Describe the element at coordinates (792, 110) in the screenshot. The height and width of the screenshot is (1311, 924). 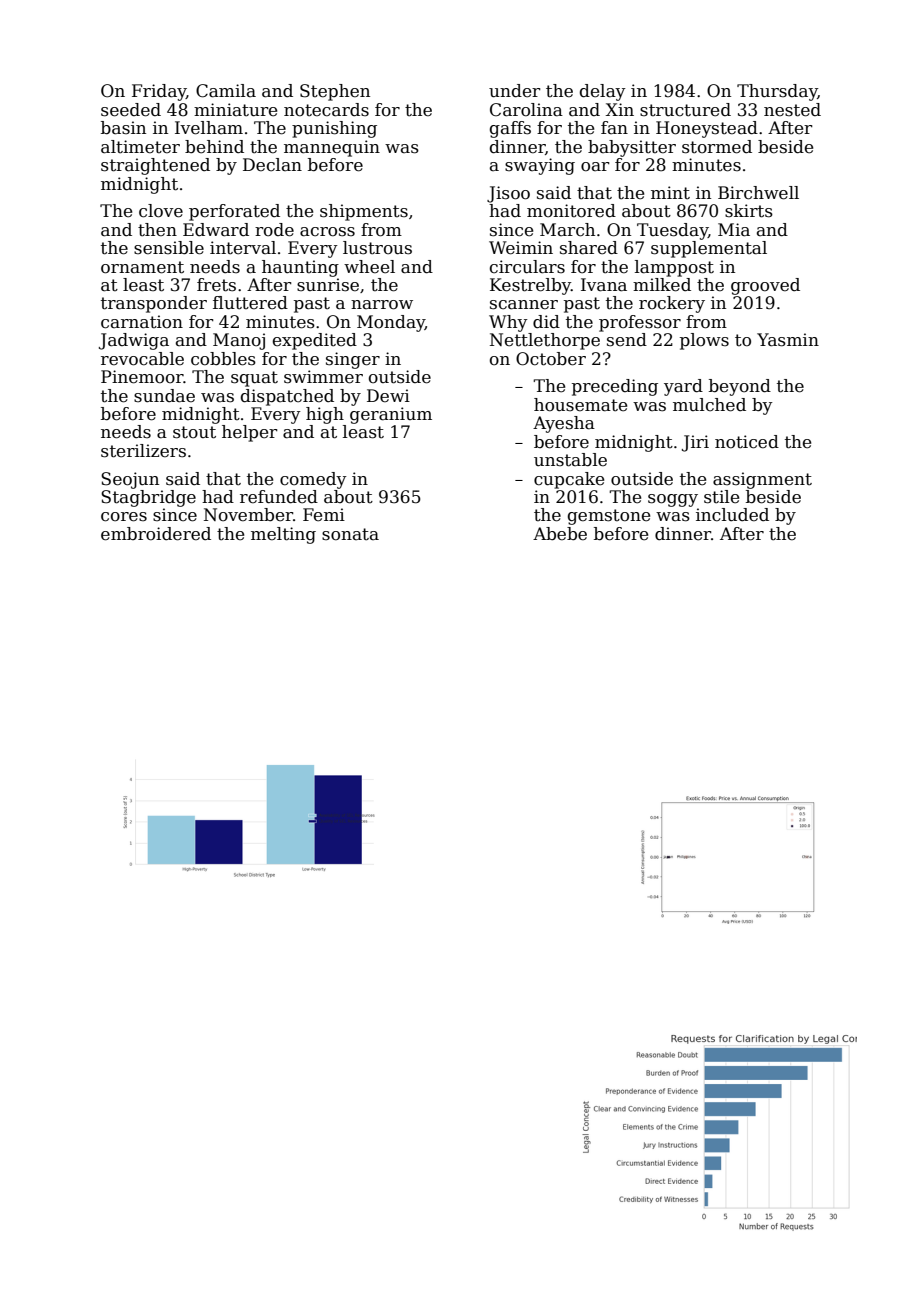
I see `nested` at that location.
